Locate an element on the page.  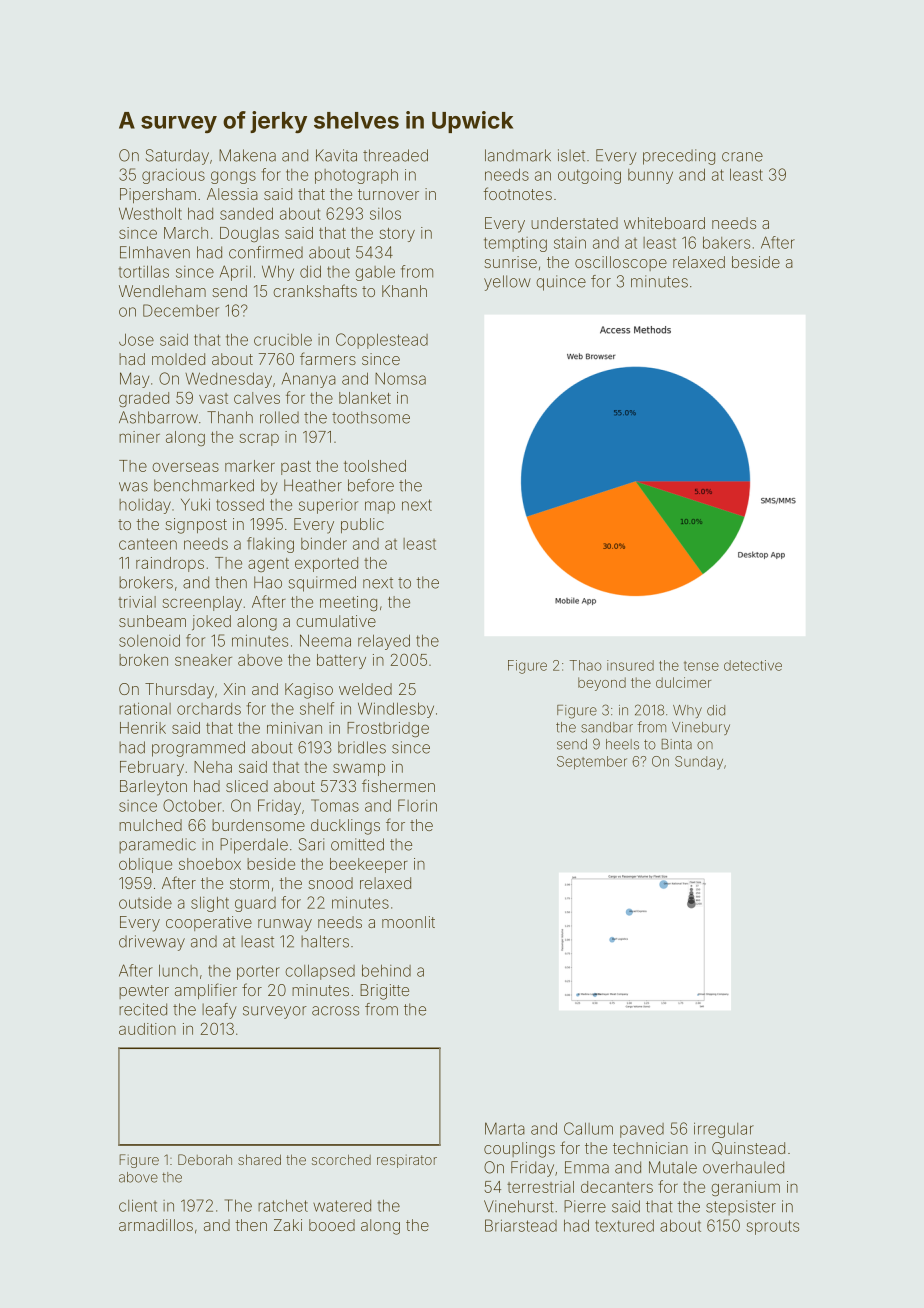
sprouts is located at coordinates (772, 1227).
